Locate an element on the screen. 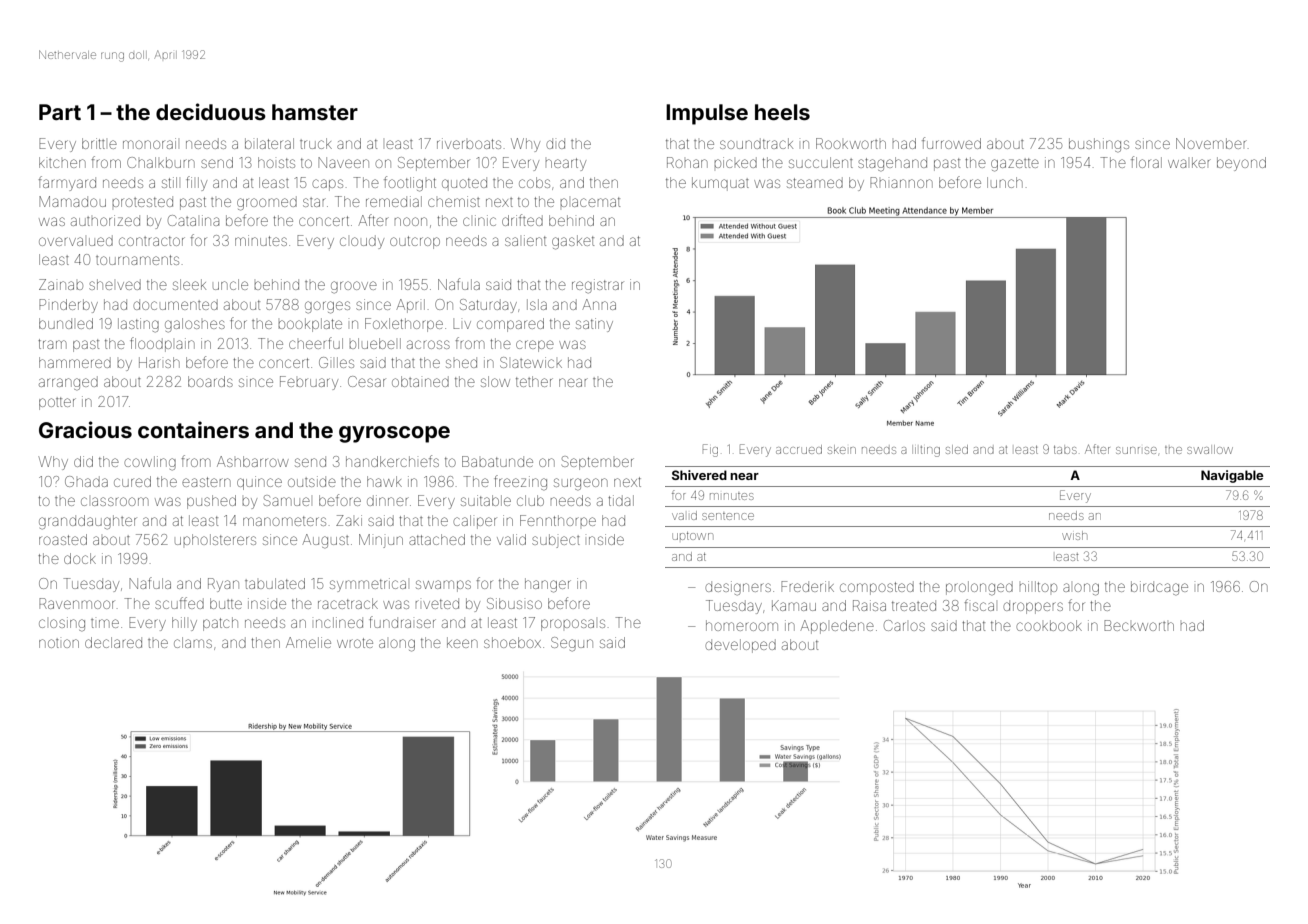 Image resolution: width=1308 pixels, height=924 pixels. heels is located at coordinates (782, 112).
